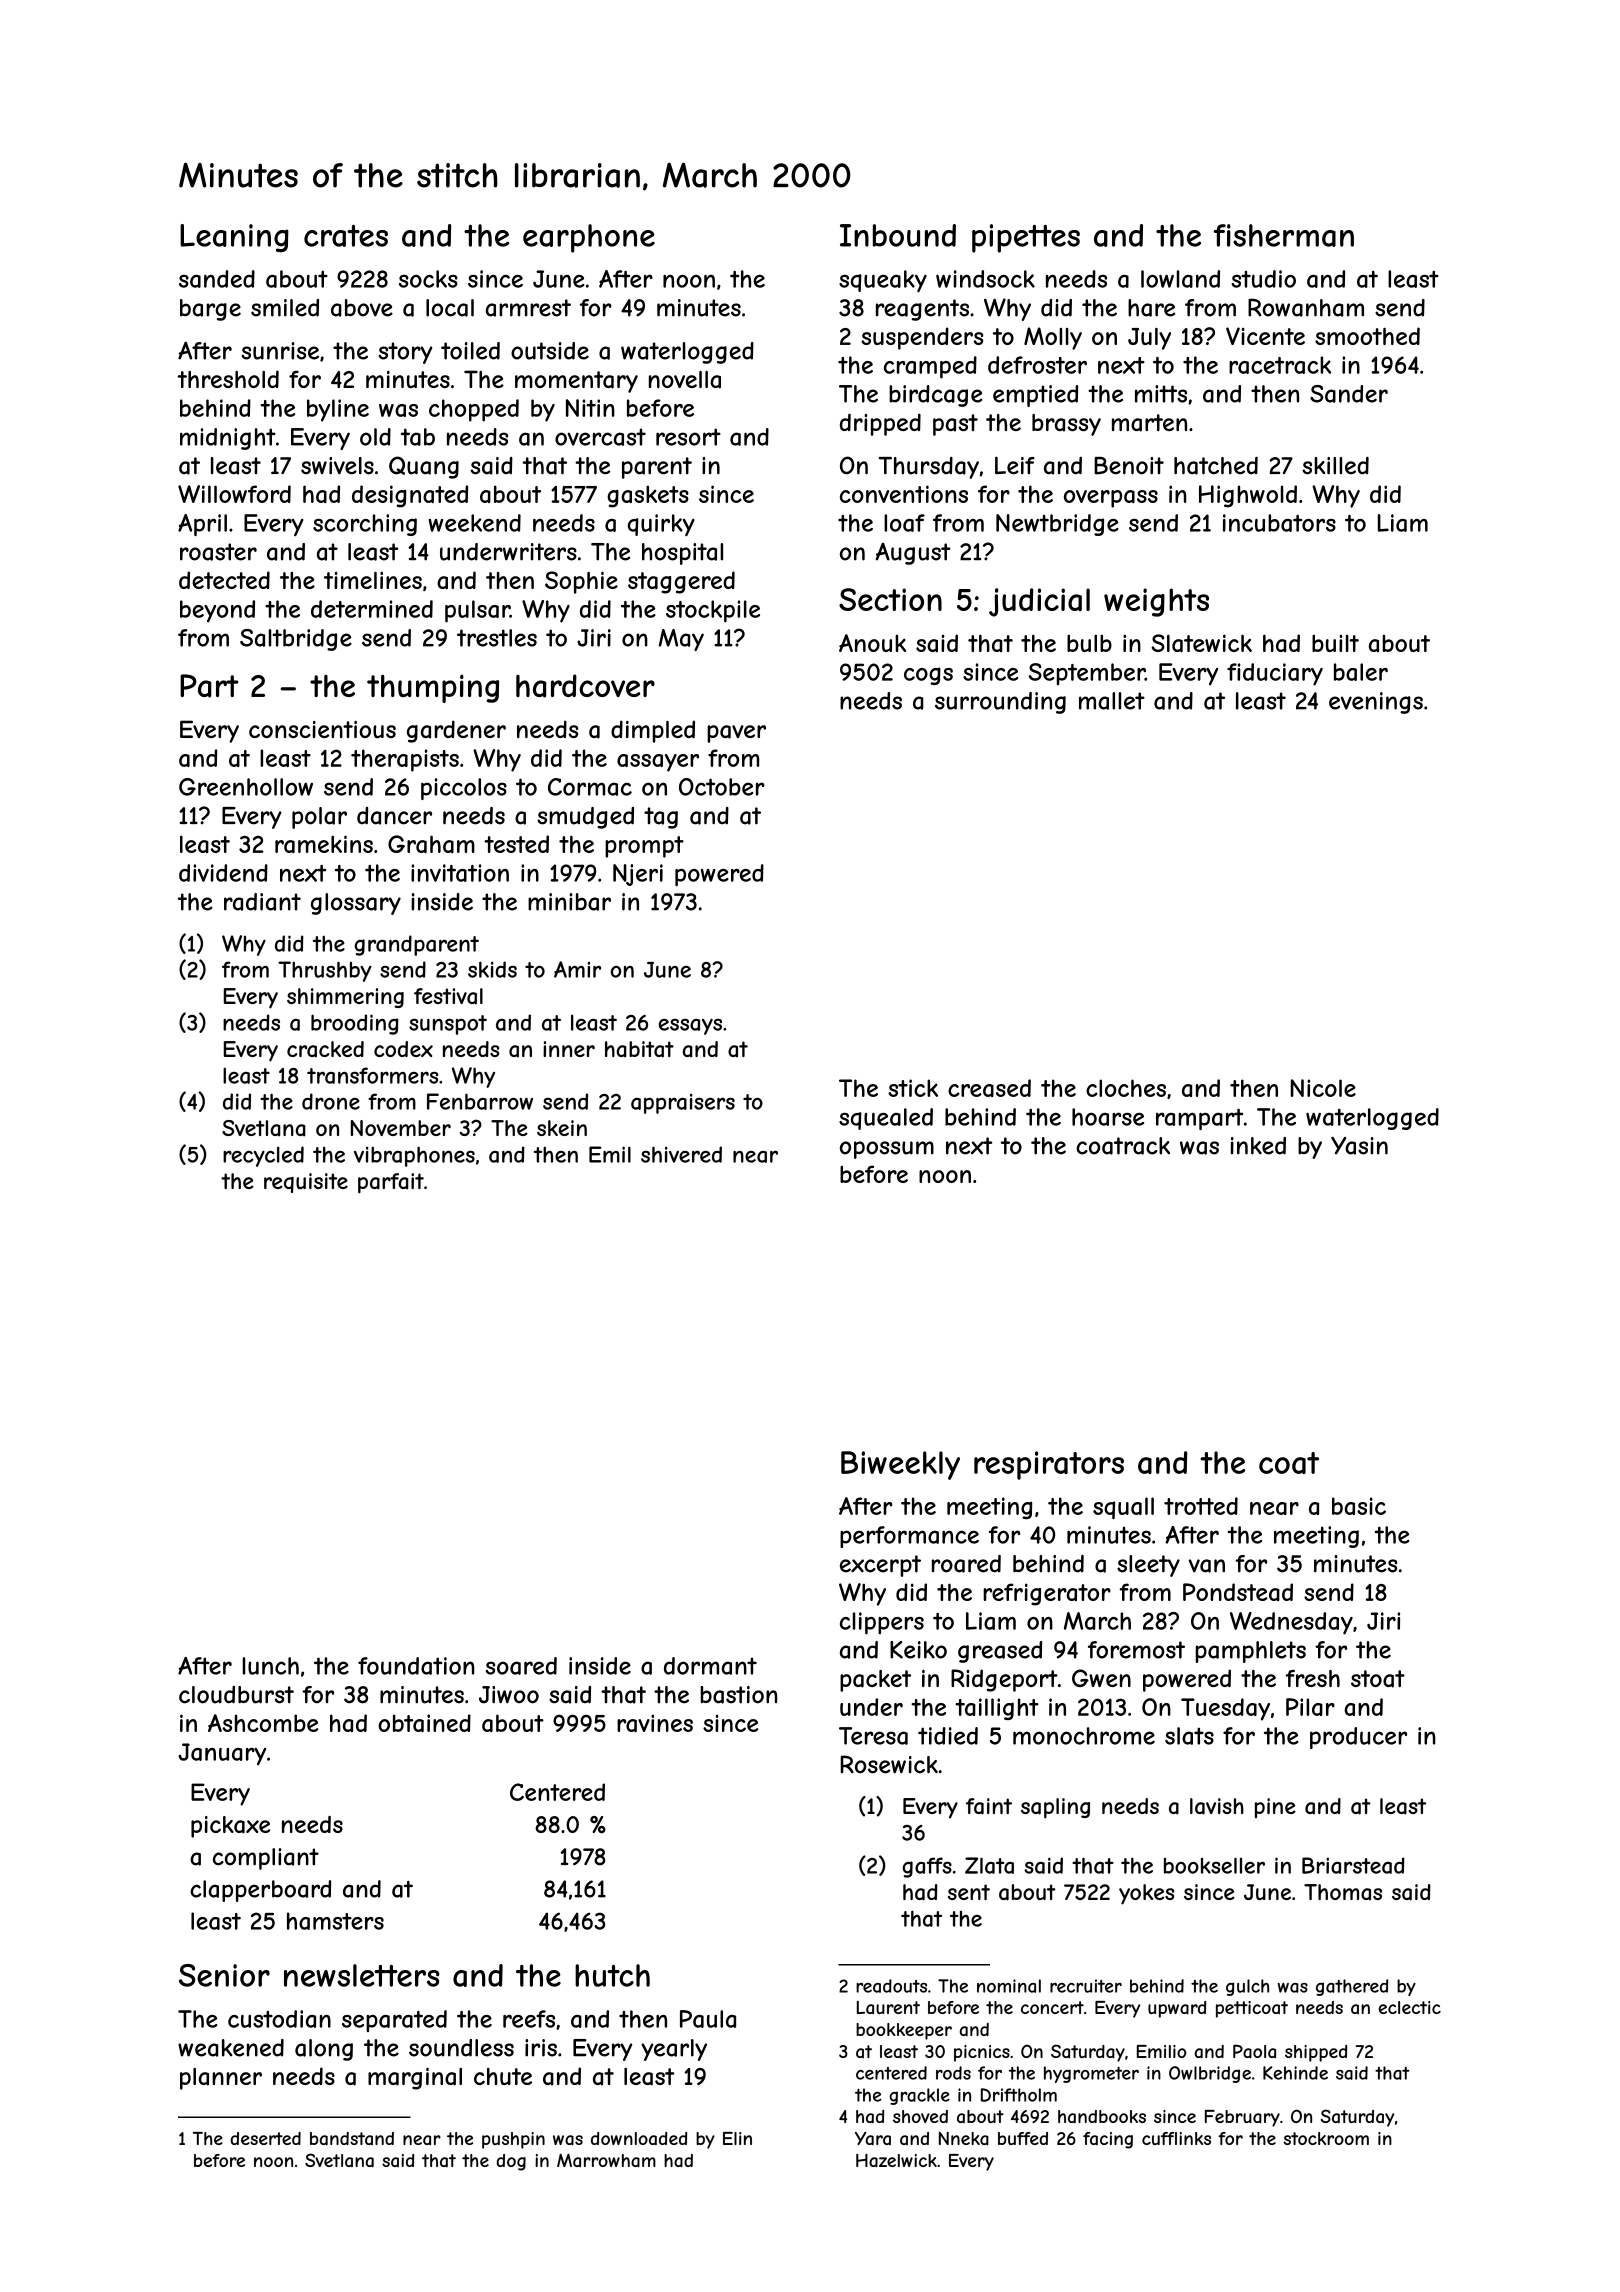  I want to click on inked, so click(1258, 1146).
